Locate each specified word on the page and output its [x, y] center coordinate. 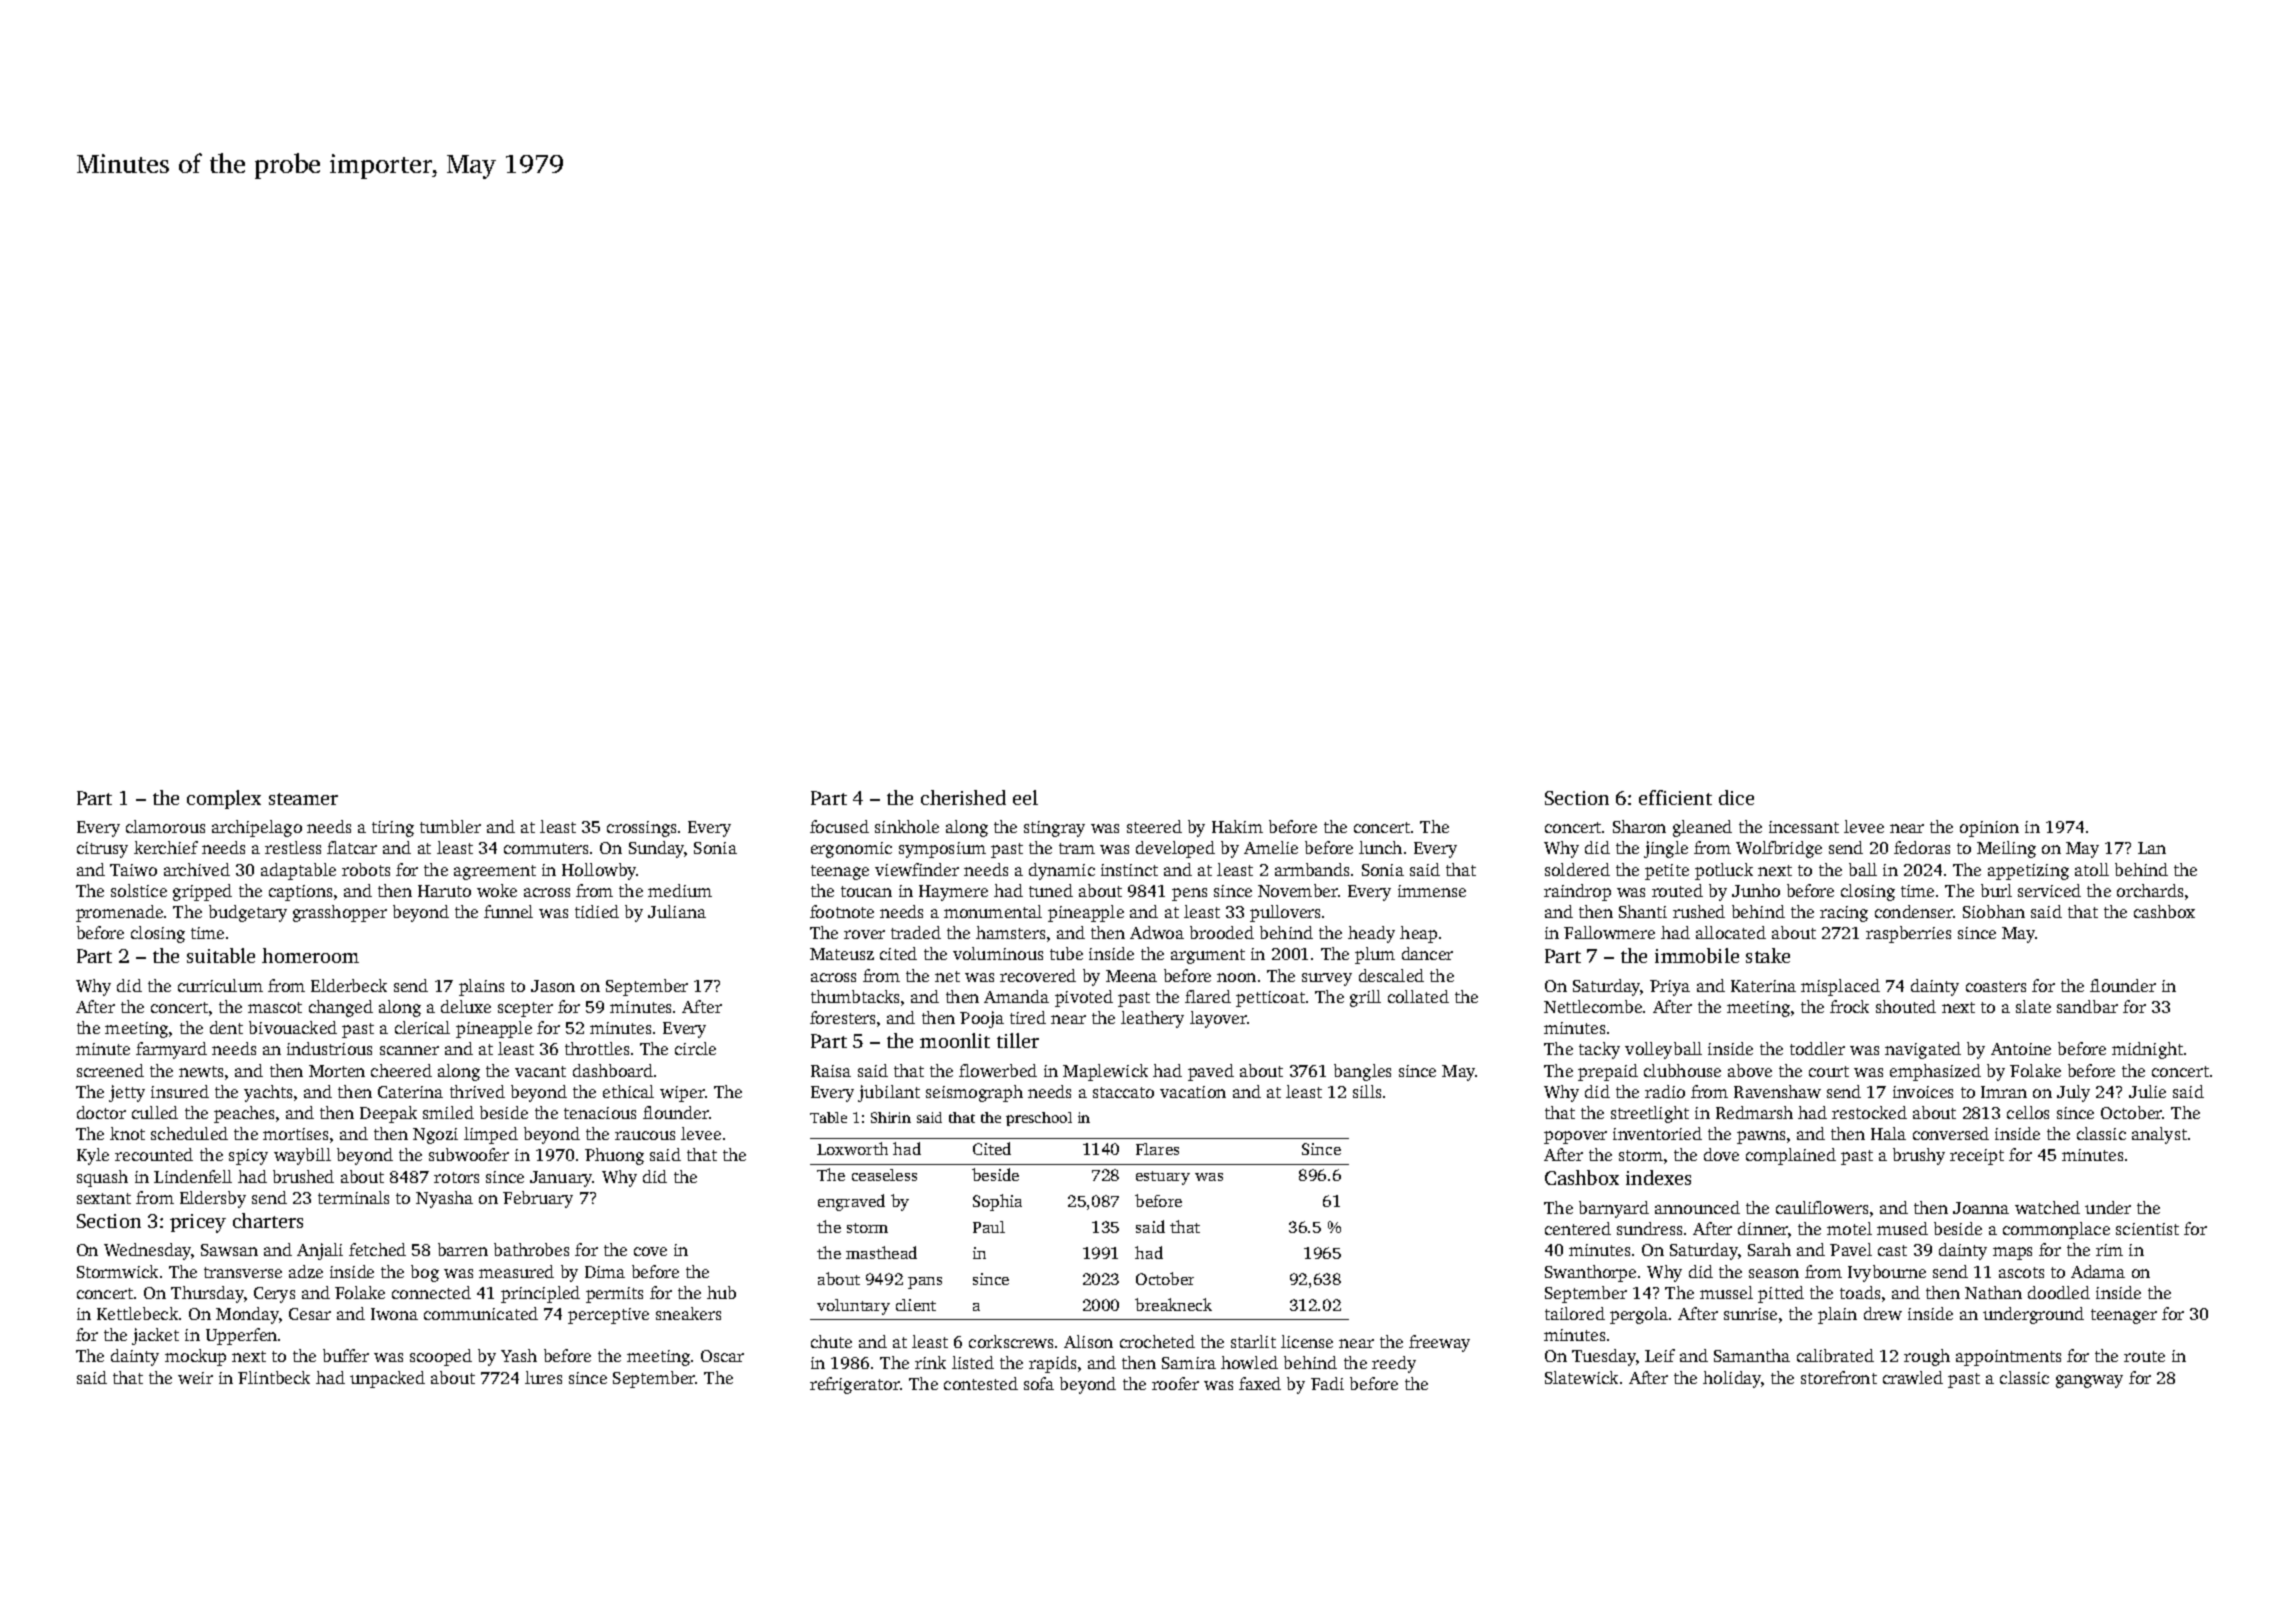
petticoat [1270, 999]
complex [224, 799]
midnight [2147, 1050]
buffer [346, 1355]
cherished [963, 797]
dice [1736, 797]
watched [2047, 1207]
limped [491, 1135]
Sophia [997, 1202]
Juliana [677, 911]
